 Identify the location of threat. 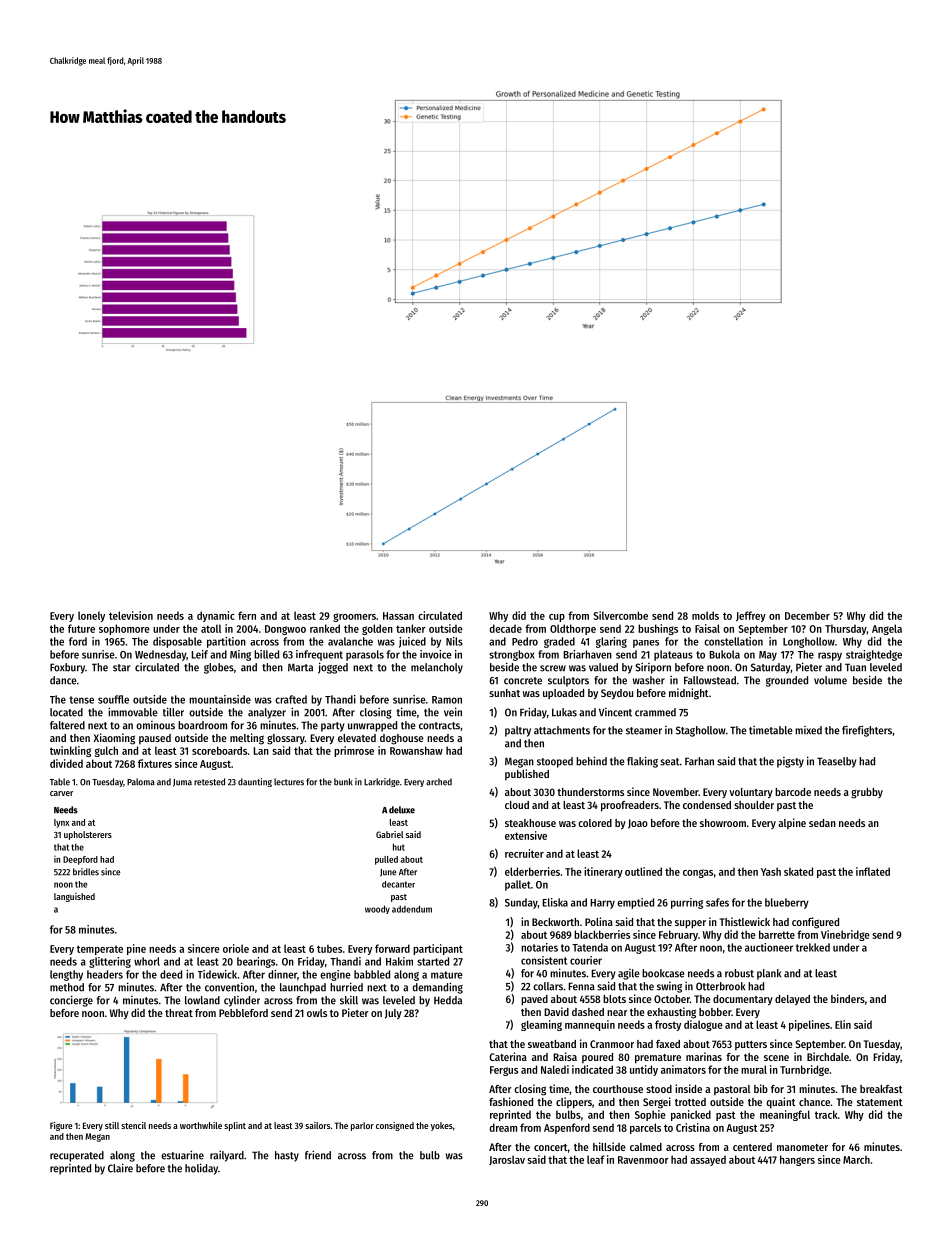
(179, 1013).
